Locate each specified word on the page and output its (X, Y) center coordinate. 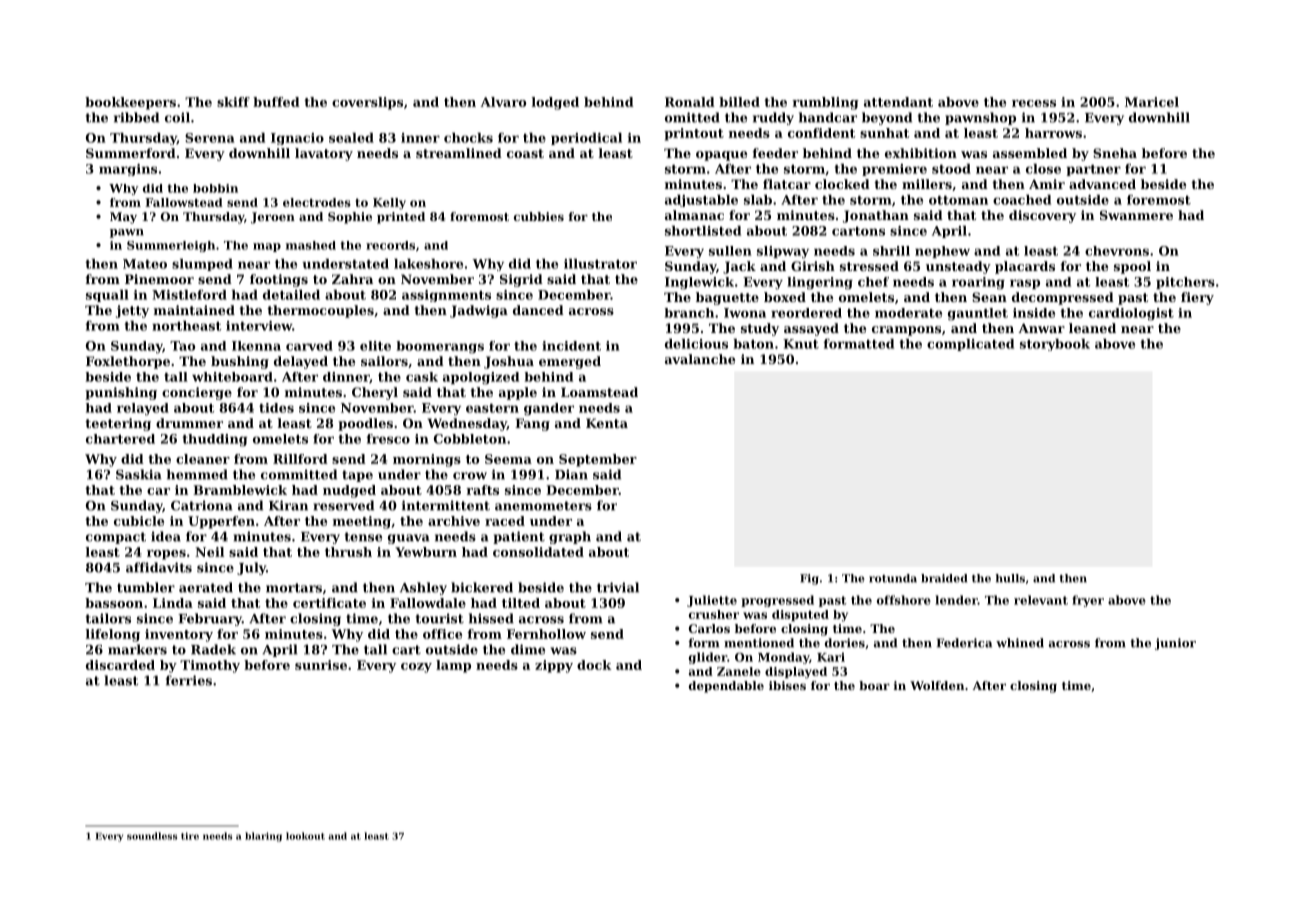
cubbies (539, 216)
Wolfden (937, 685)
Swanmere (1136, 215)
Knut (801, 344)
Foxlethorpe (128, 362)
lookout (305, 836)
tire (190, 836)
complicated (970, 345)
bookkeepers (130, 103)
